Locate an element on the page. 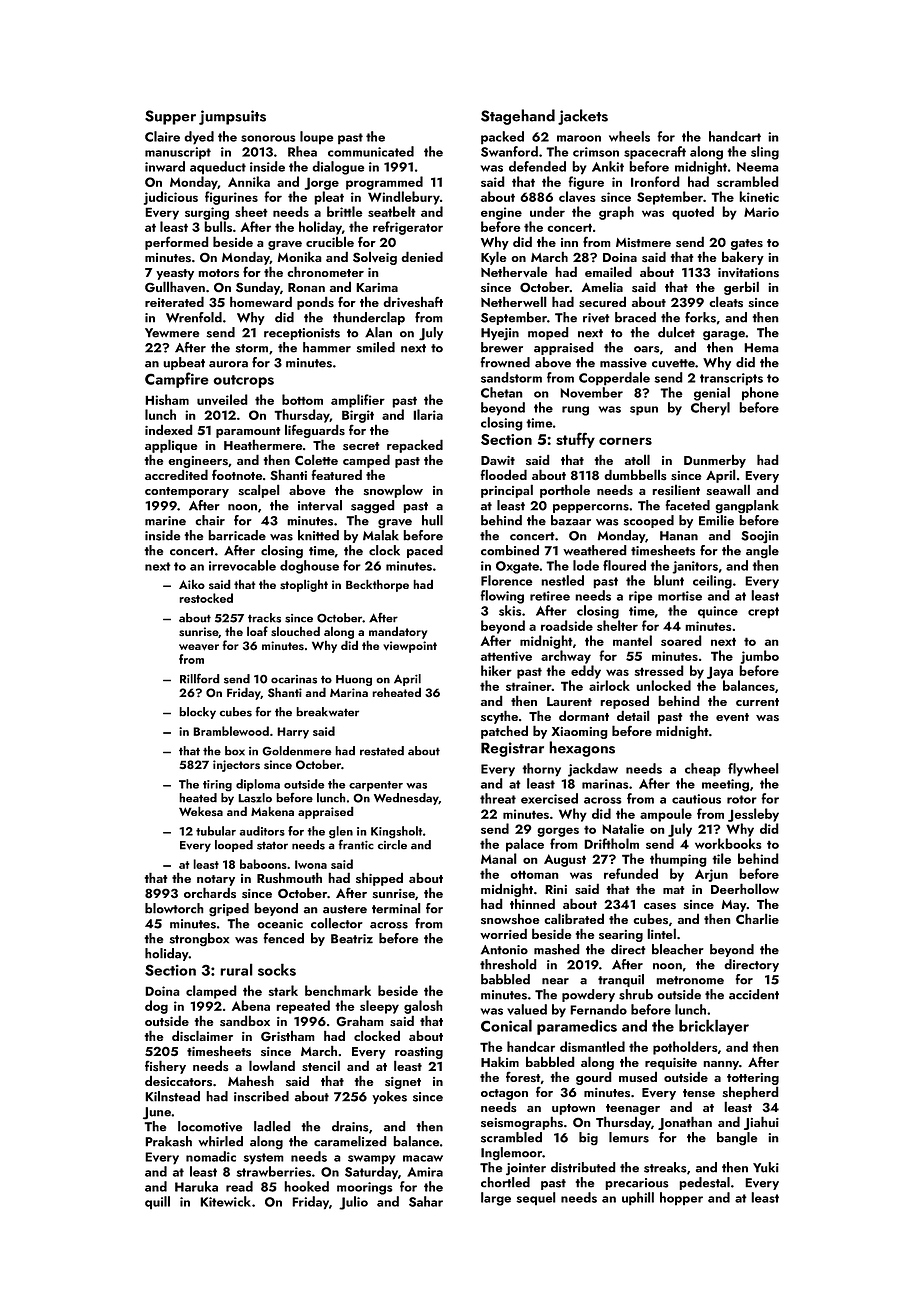  fishery is located at coordinates (165, 1067).
